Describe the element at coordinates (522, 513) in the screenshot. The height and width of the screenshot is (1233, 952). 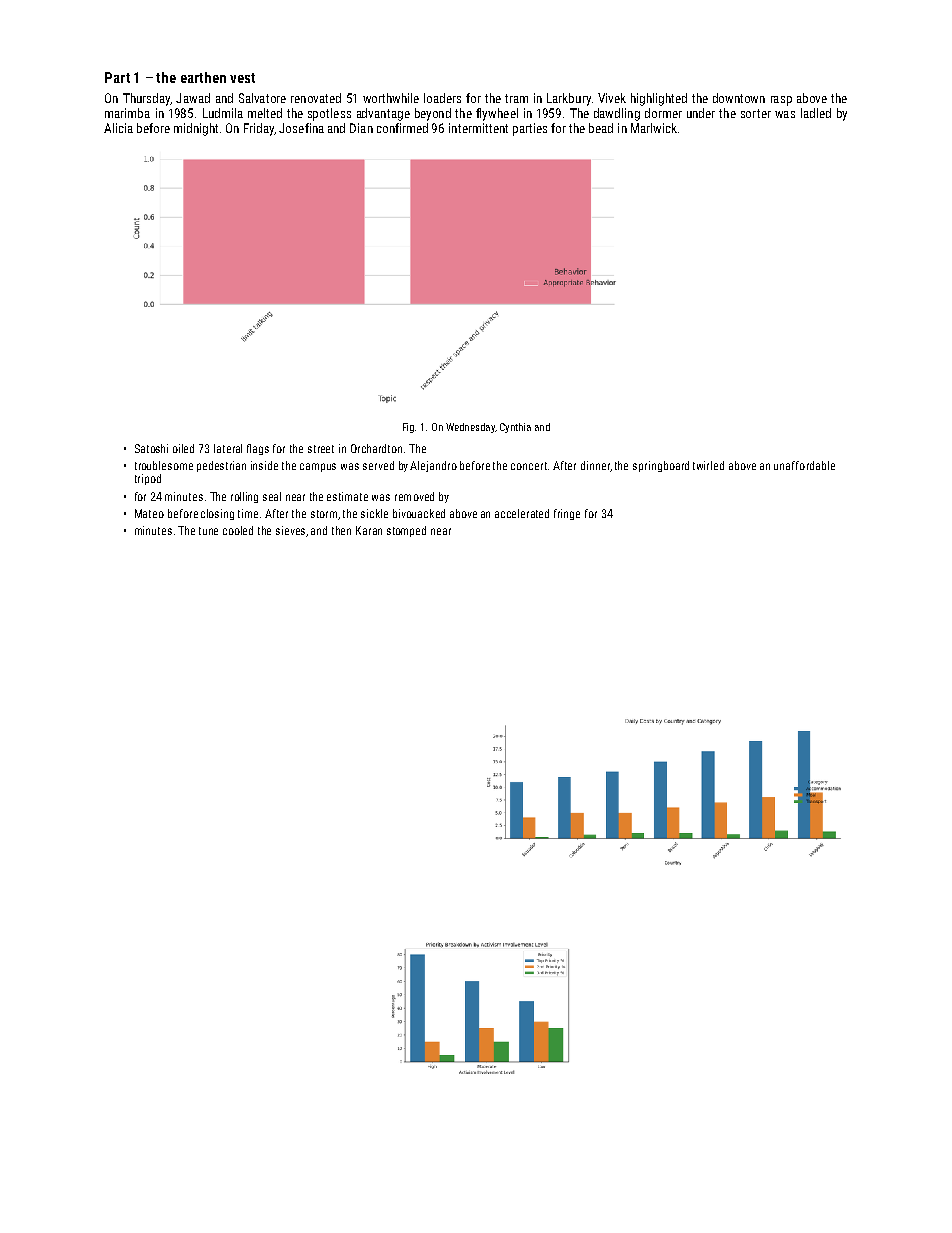
I see `accelerated` at that location.
